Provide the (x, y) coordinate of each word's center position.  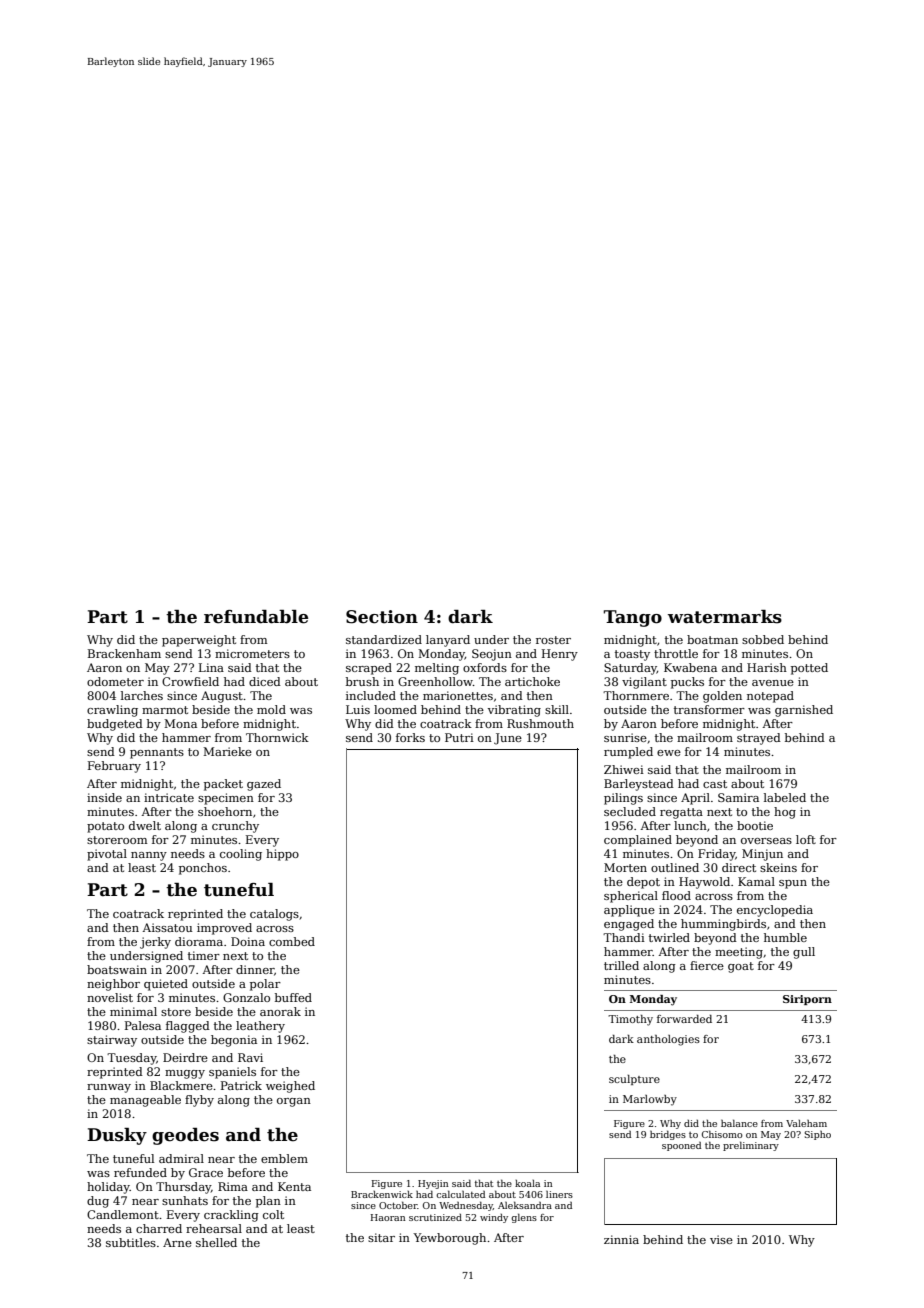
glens (524, 1218)
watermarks (725, 617)
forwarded (684, 1019)
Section (382, 617)
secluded (630, 811)
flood (676, 895)
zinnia (621, 1239)
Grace (206, 1172)
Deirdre (185, 1057)
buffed (293, 997)
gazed (264, 785)
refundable (256, 617)
